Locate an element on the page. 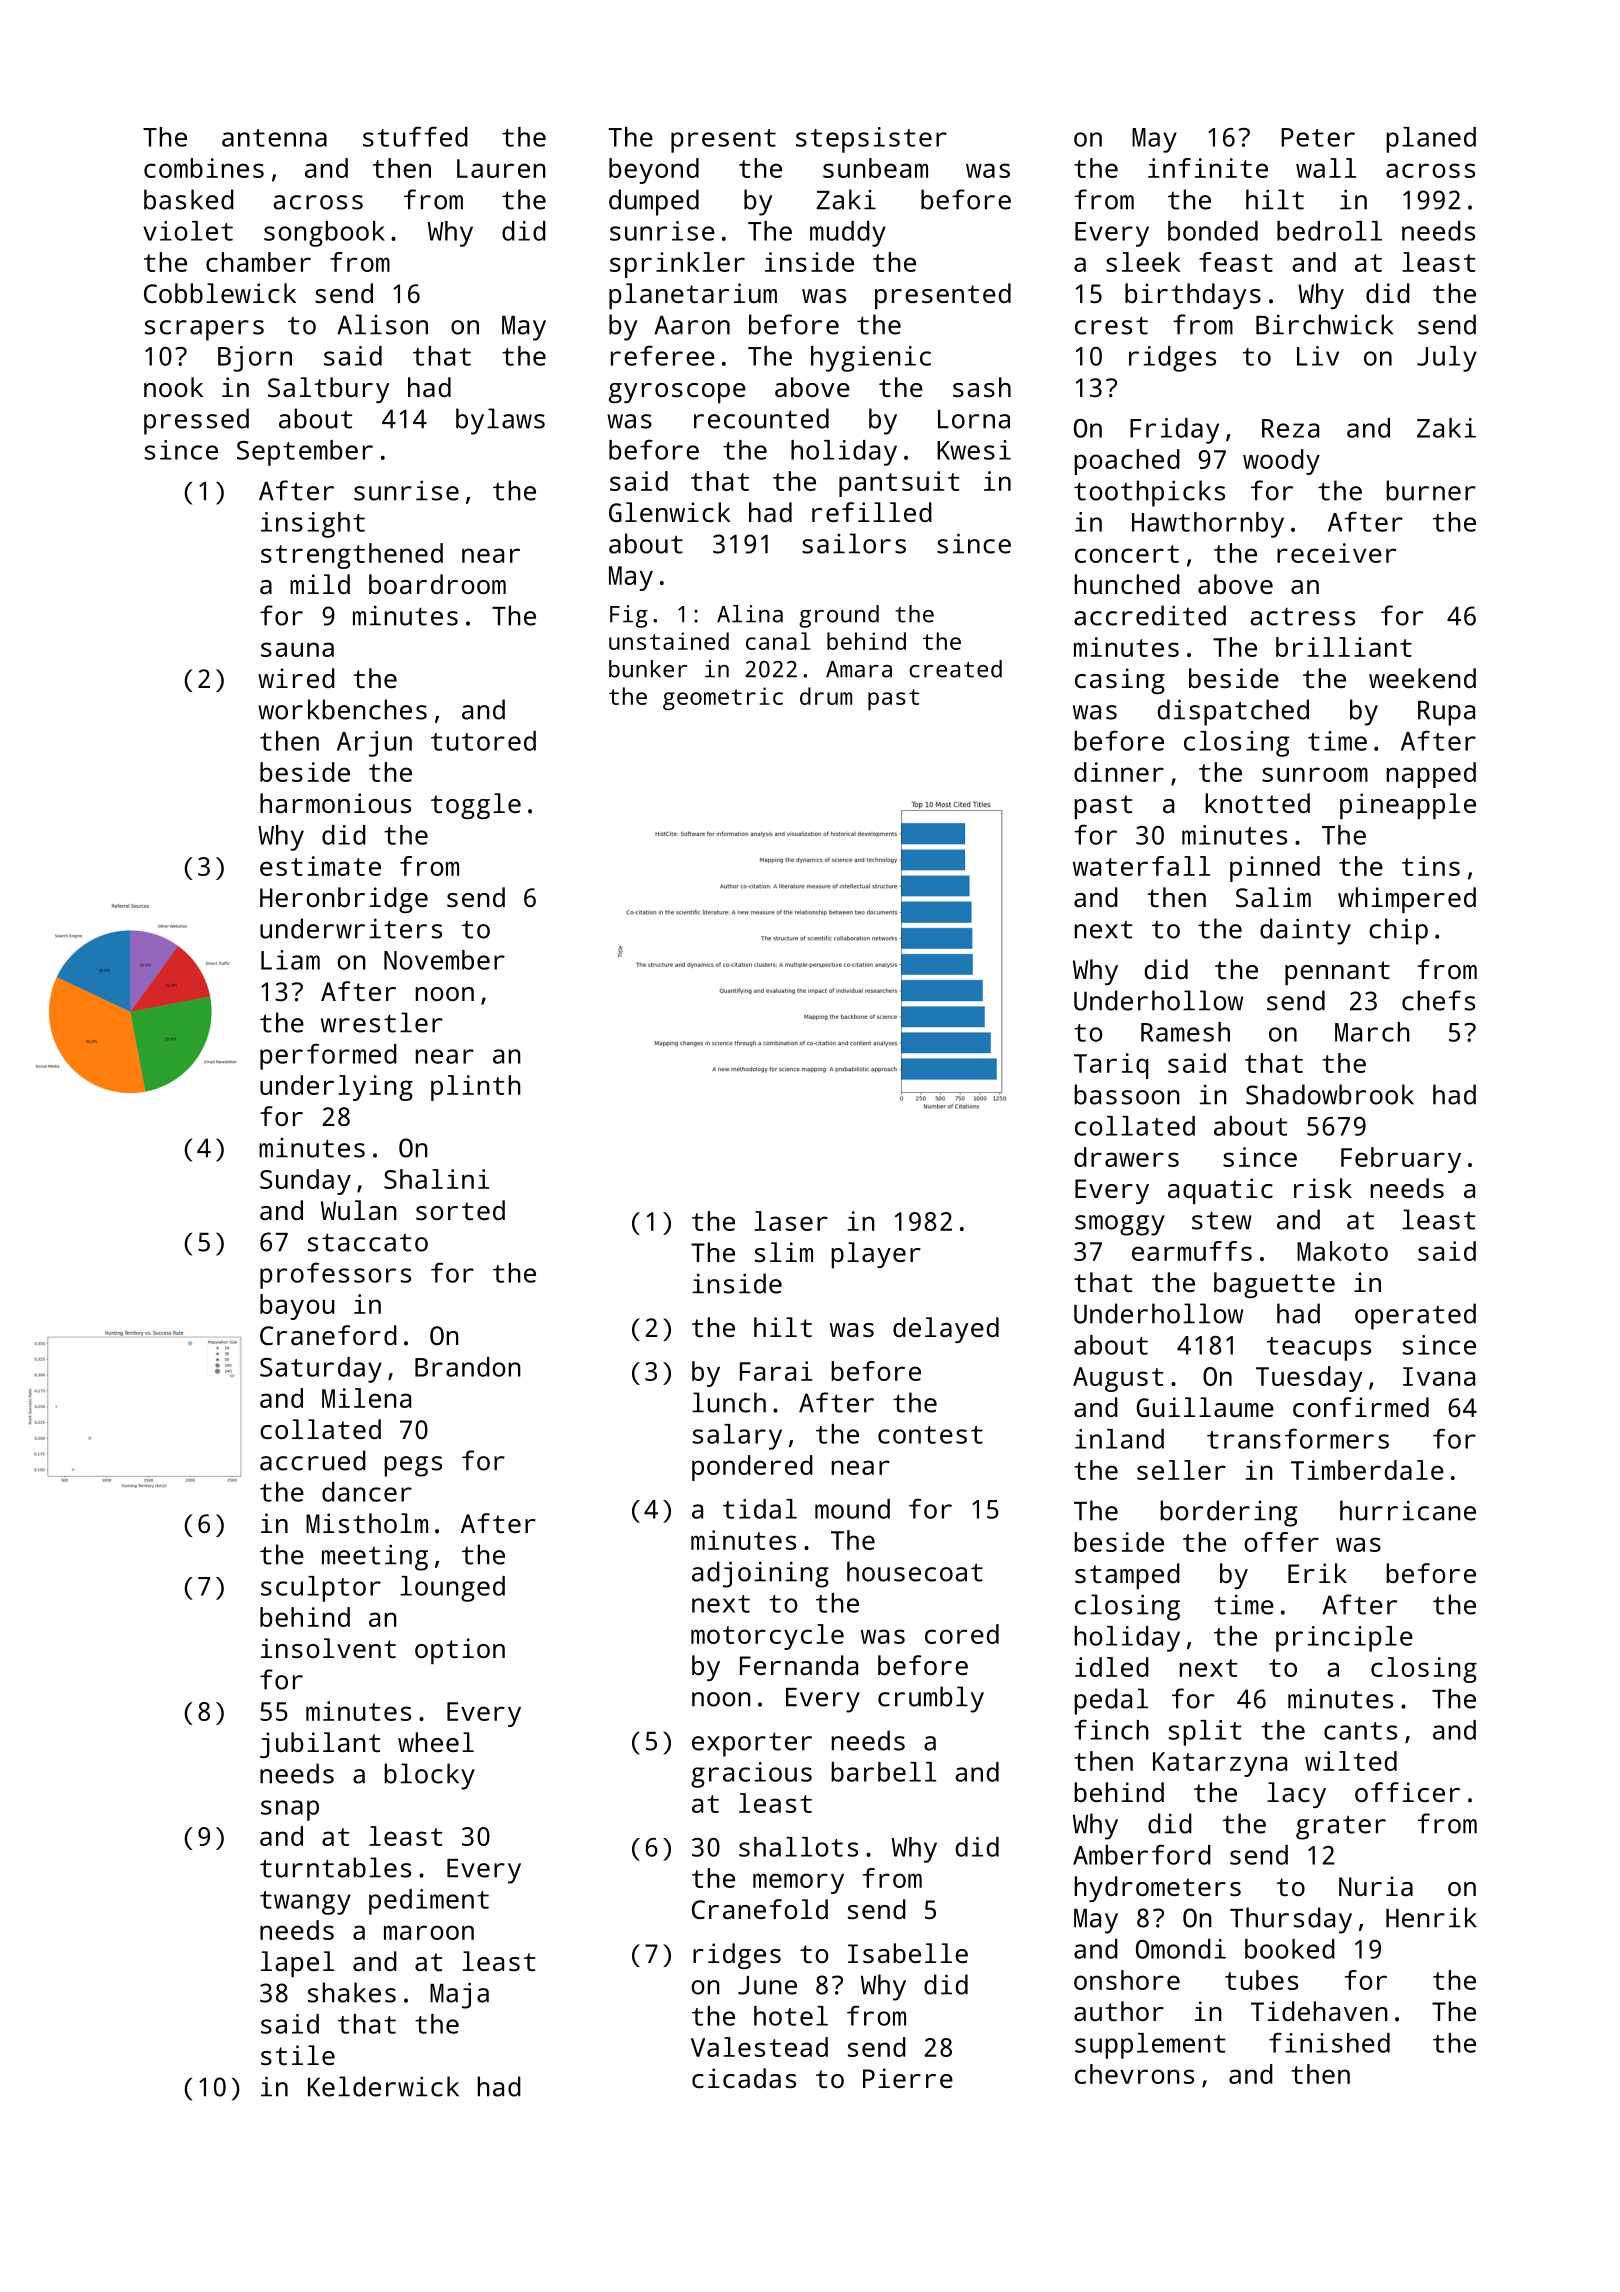  snap is located at coordinates (290, 1810).
